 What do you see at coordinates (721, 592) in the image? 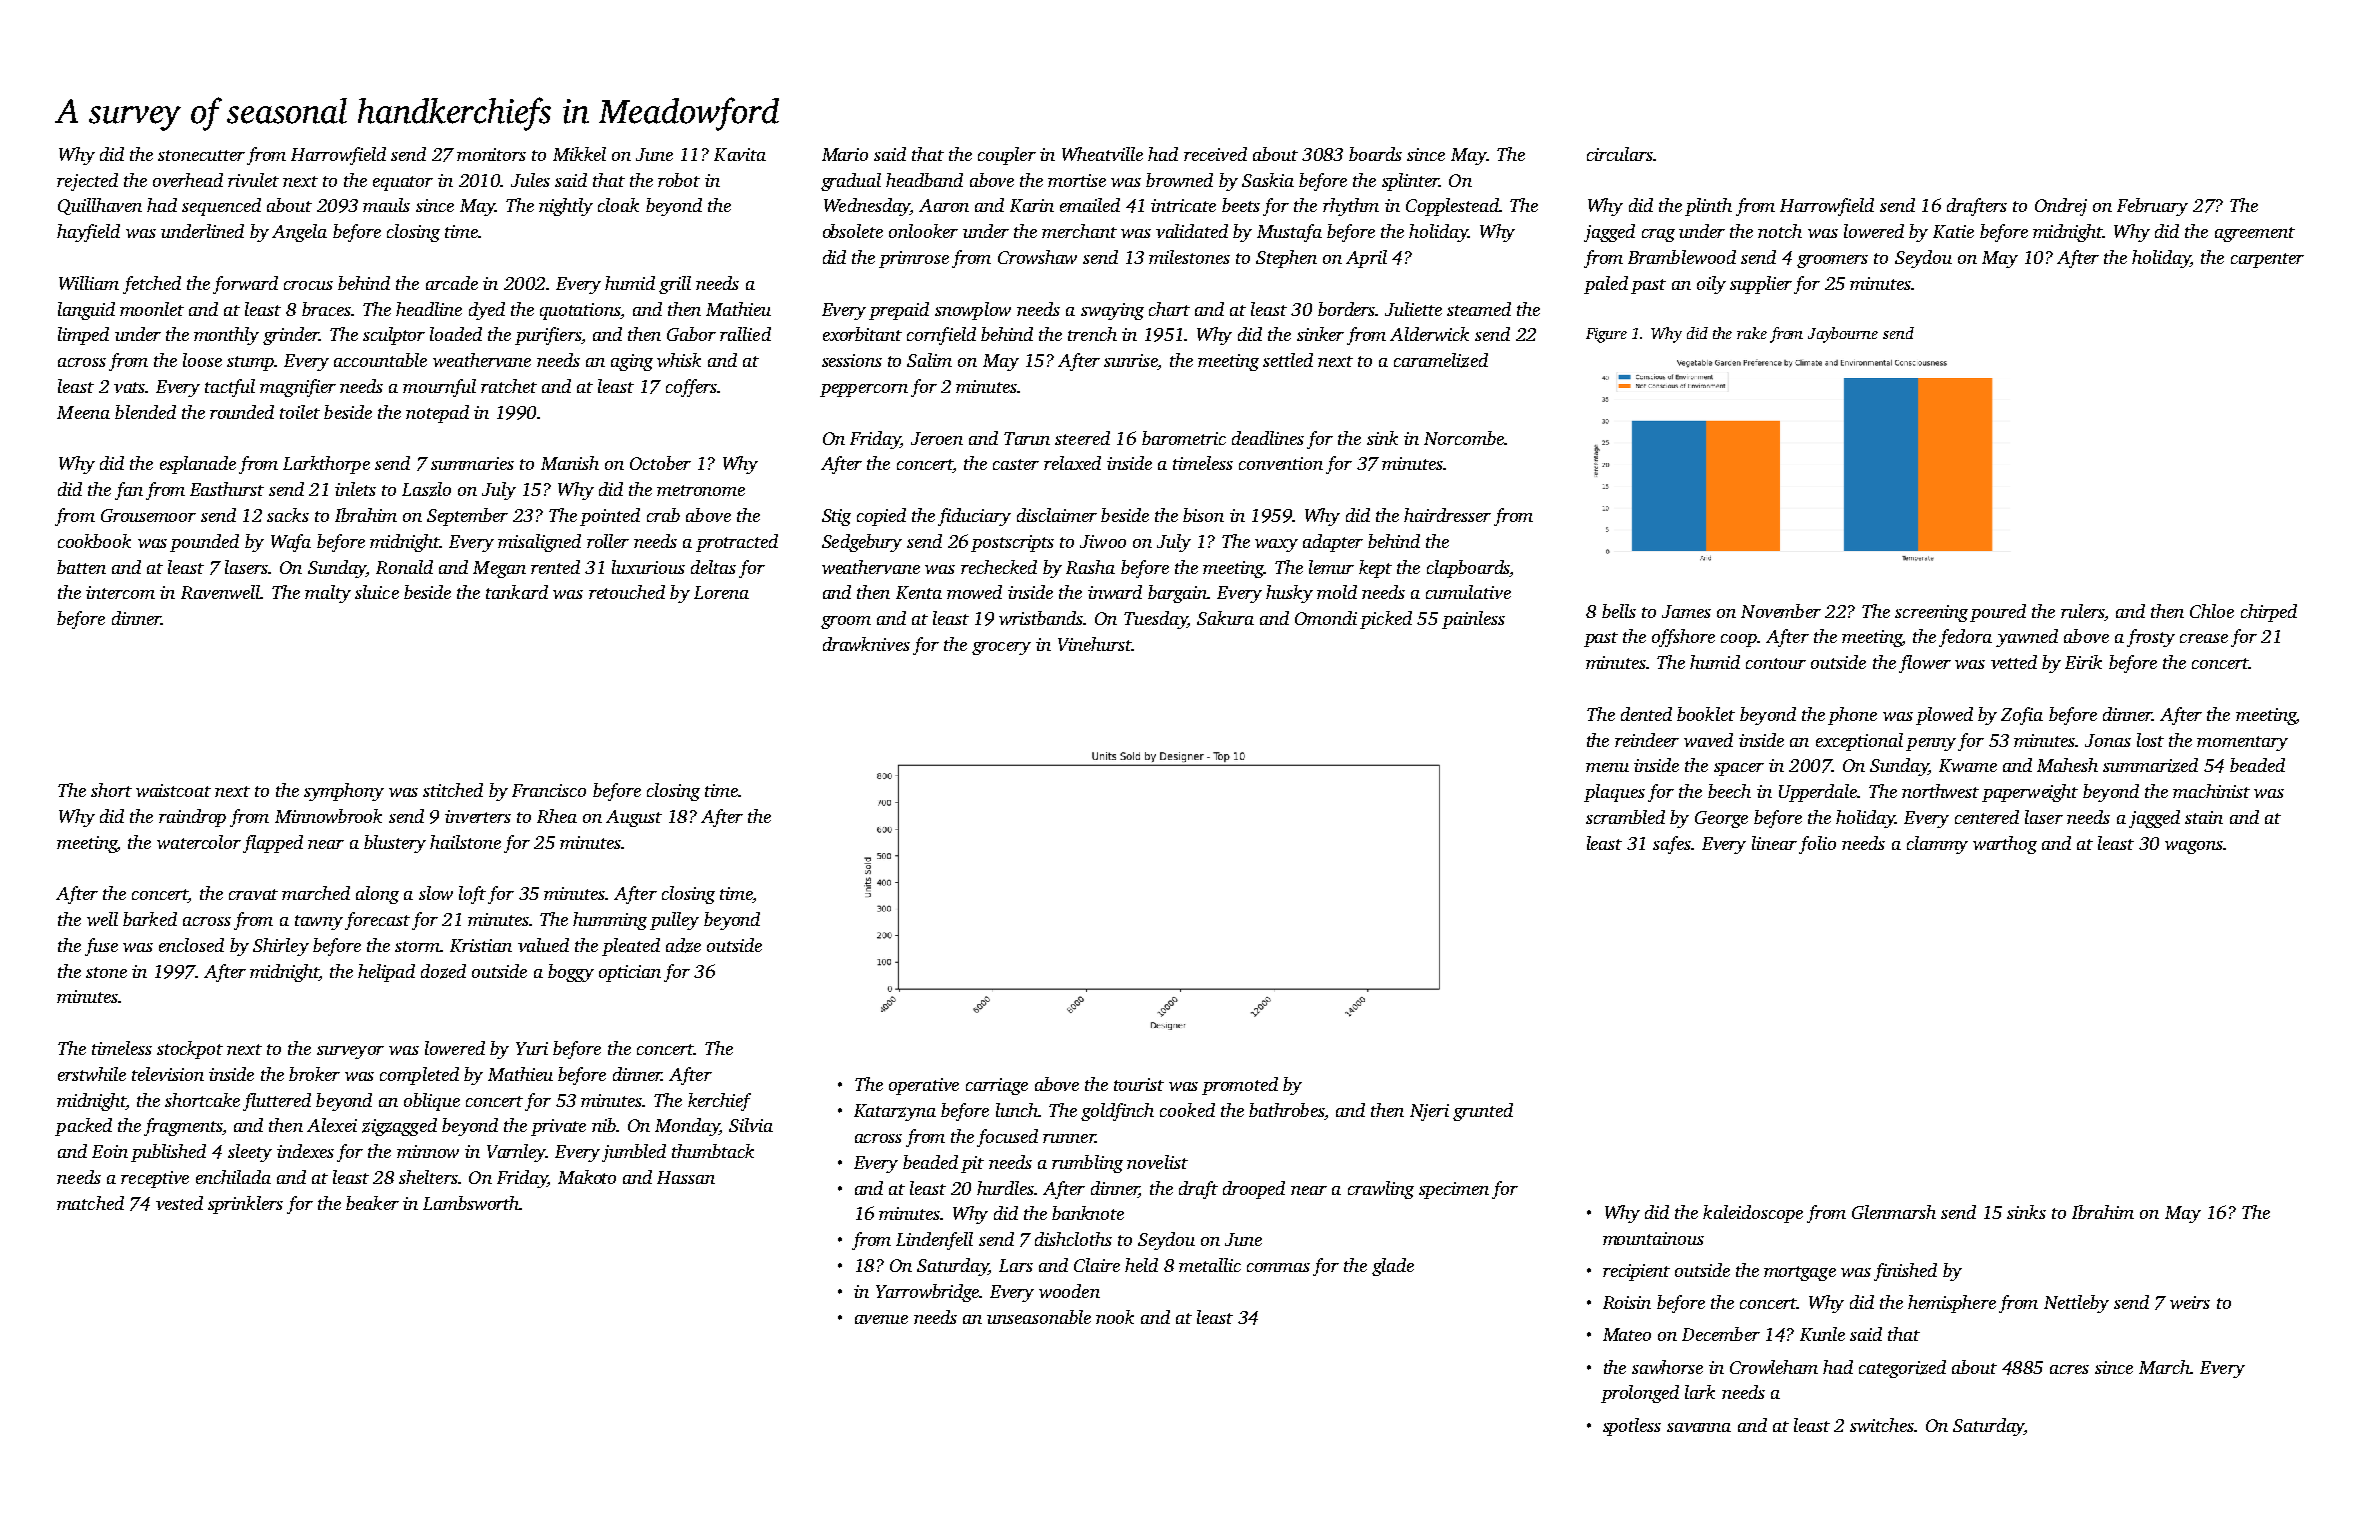
I see `Lorena` at bounding box center [721, 592].
